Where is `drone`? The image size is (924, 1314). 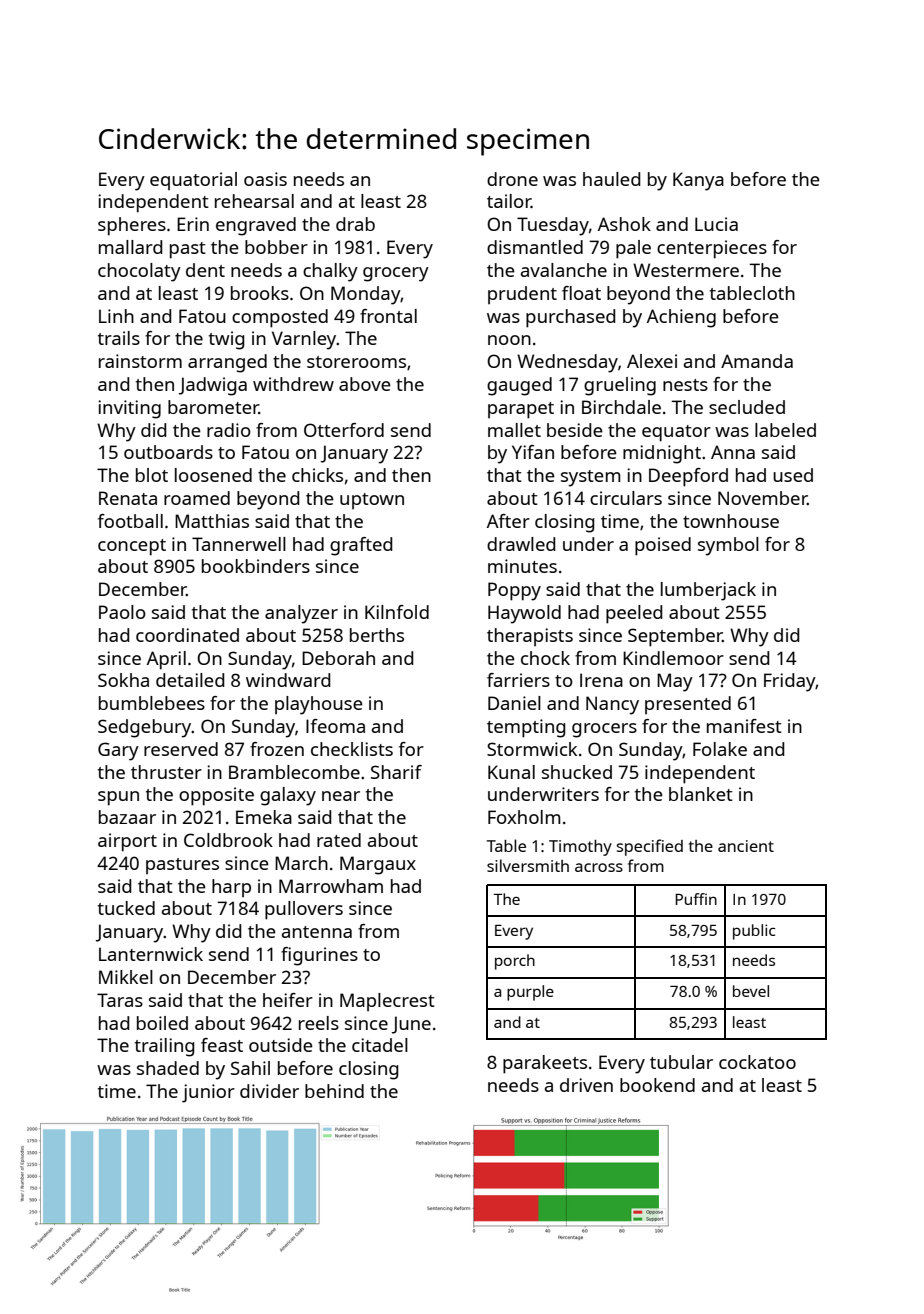 drone is located at coordinates (512, 179).
